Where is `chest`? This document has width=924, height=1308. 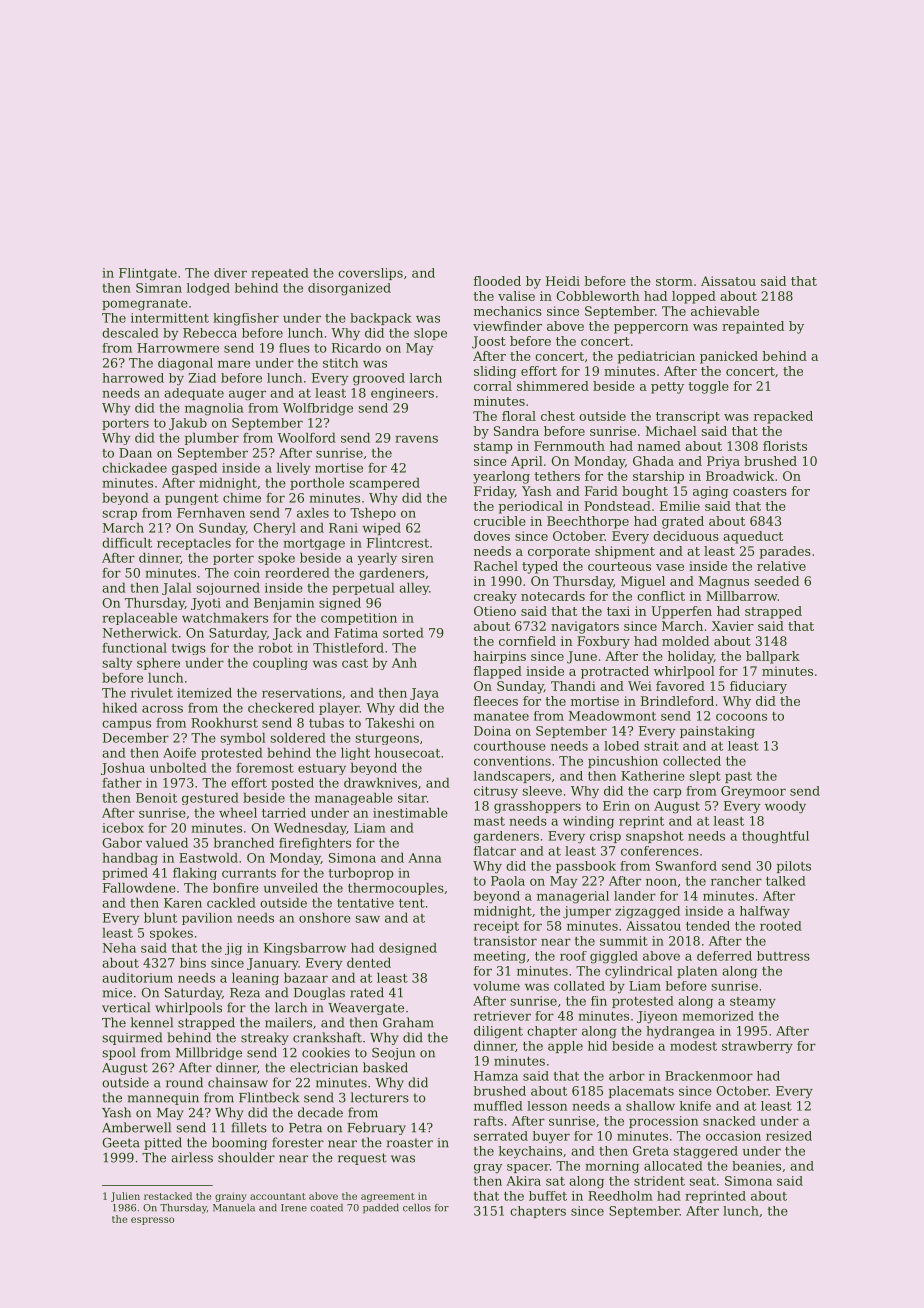
chest is located at coordinates (558, 416).
